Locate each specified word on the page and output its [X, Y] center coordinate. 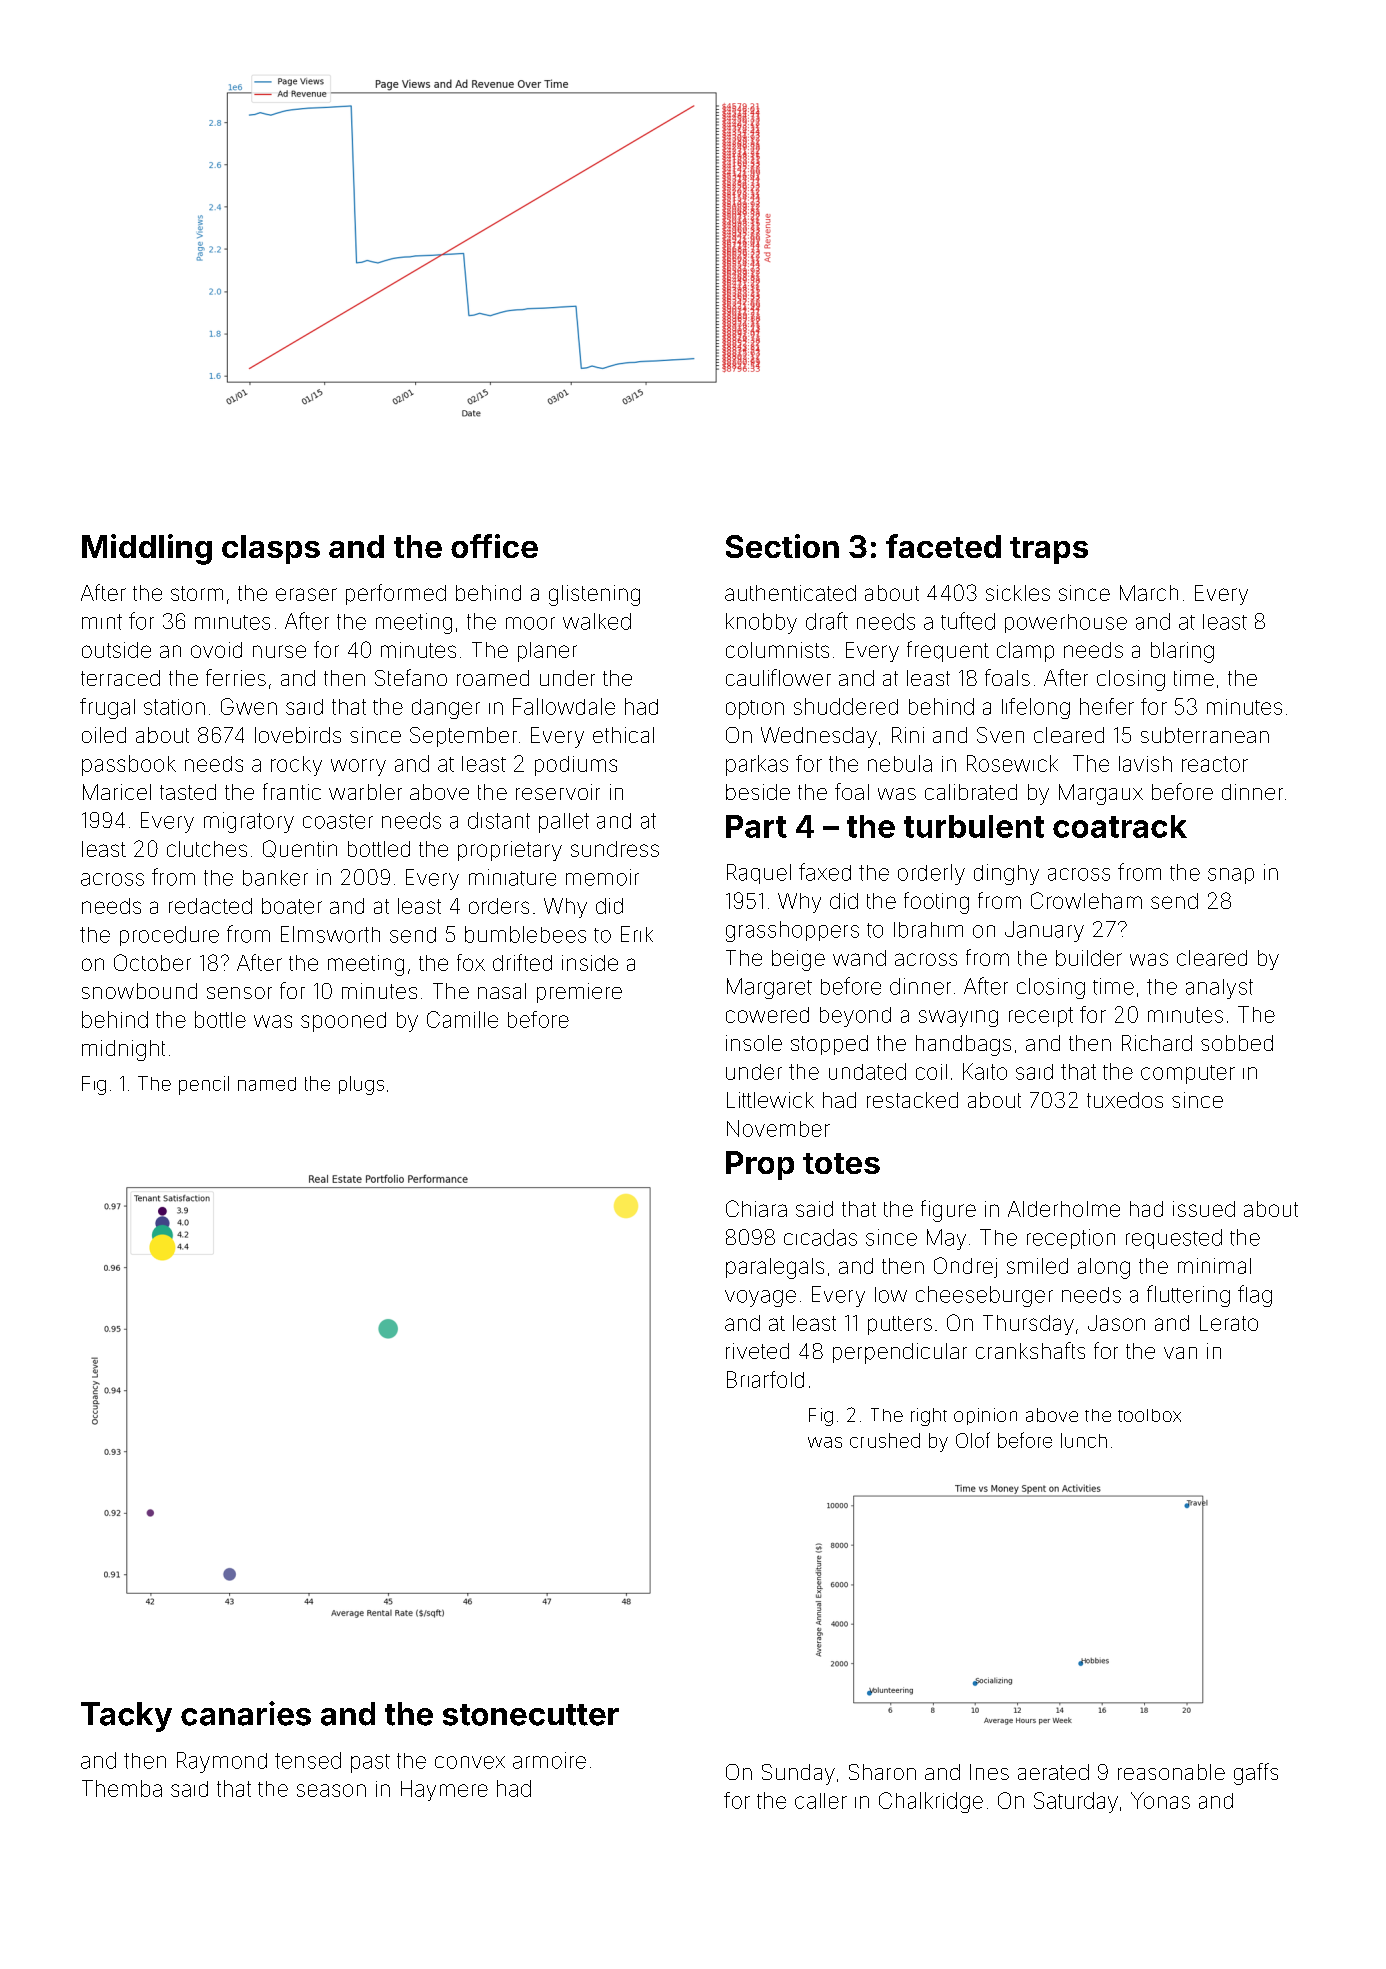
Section [782, 546]
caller [821, 1801]
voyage [760, 1298]
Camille [462, 1019]
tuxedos [1125, 1100]
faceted [943, 546]
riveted [757, 1351]
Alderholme [1064, 1209]
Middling [147, 549]
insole [754, 1043]
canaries [246, 1713]
